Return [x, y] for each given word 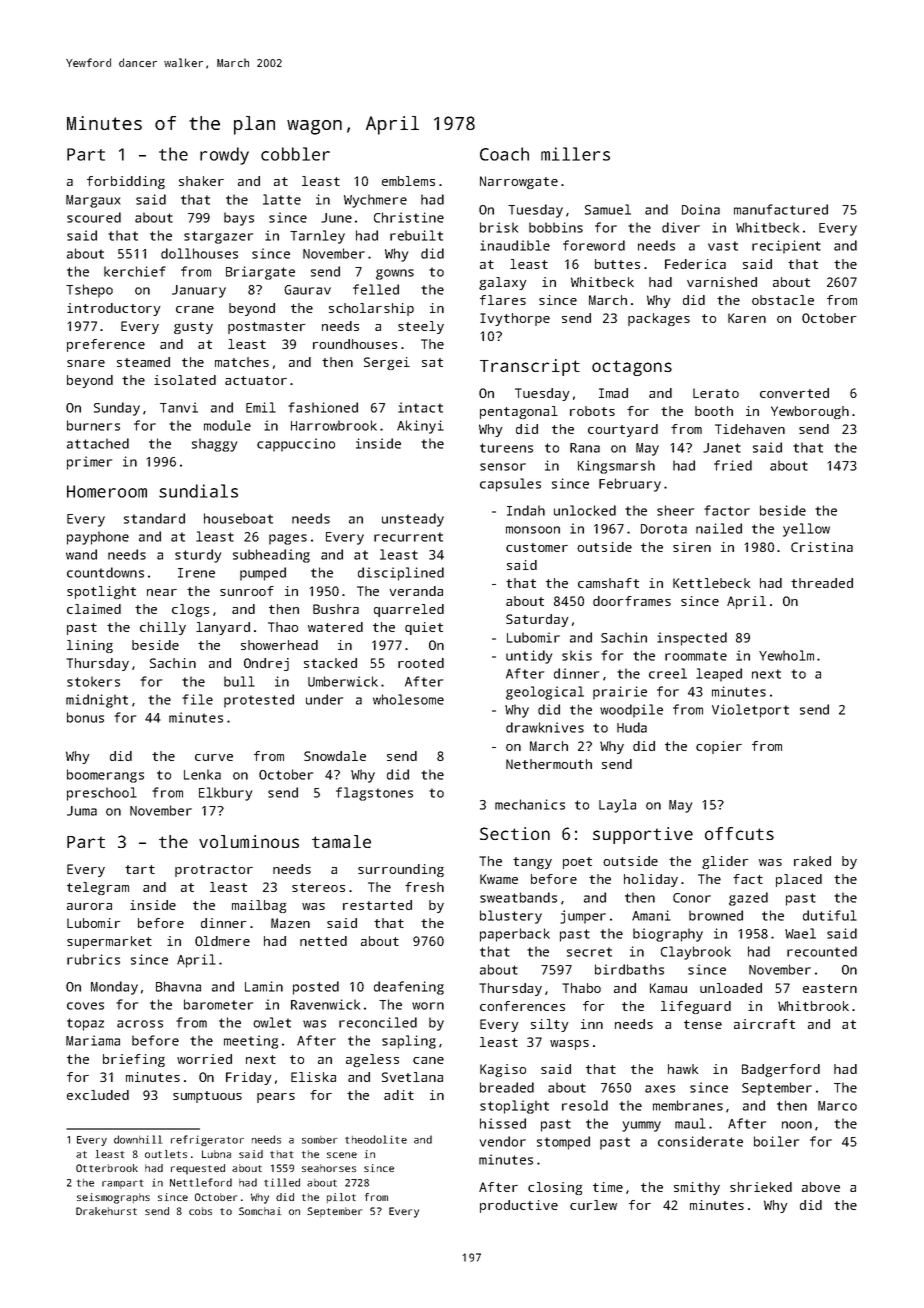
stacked [330, 663]
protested [259, 701]
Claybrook [696, 953]
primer [89, 463]
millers [575, 154]
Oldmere [222, 941]
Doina [701, 209]
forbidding [126, 182]
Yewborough [810, 412]
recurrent [408, 537]
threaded [822, 583]
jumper [583, 917]
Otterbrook [107, 1168]
